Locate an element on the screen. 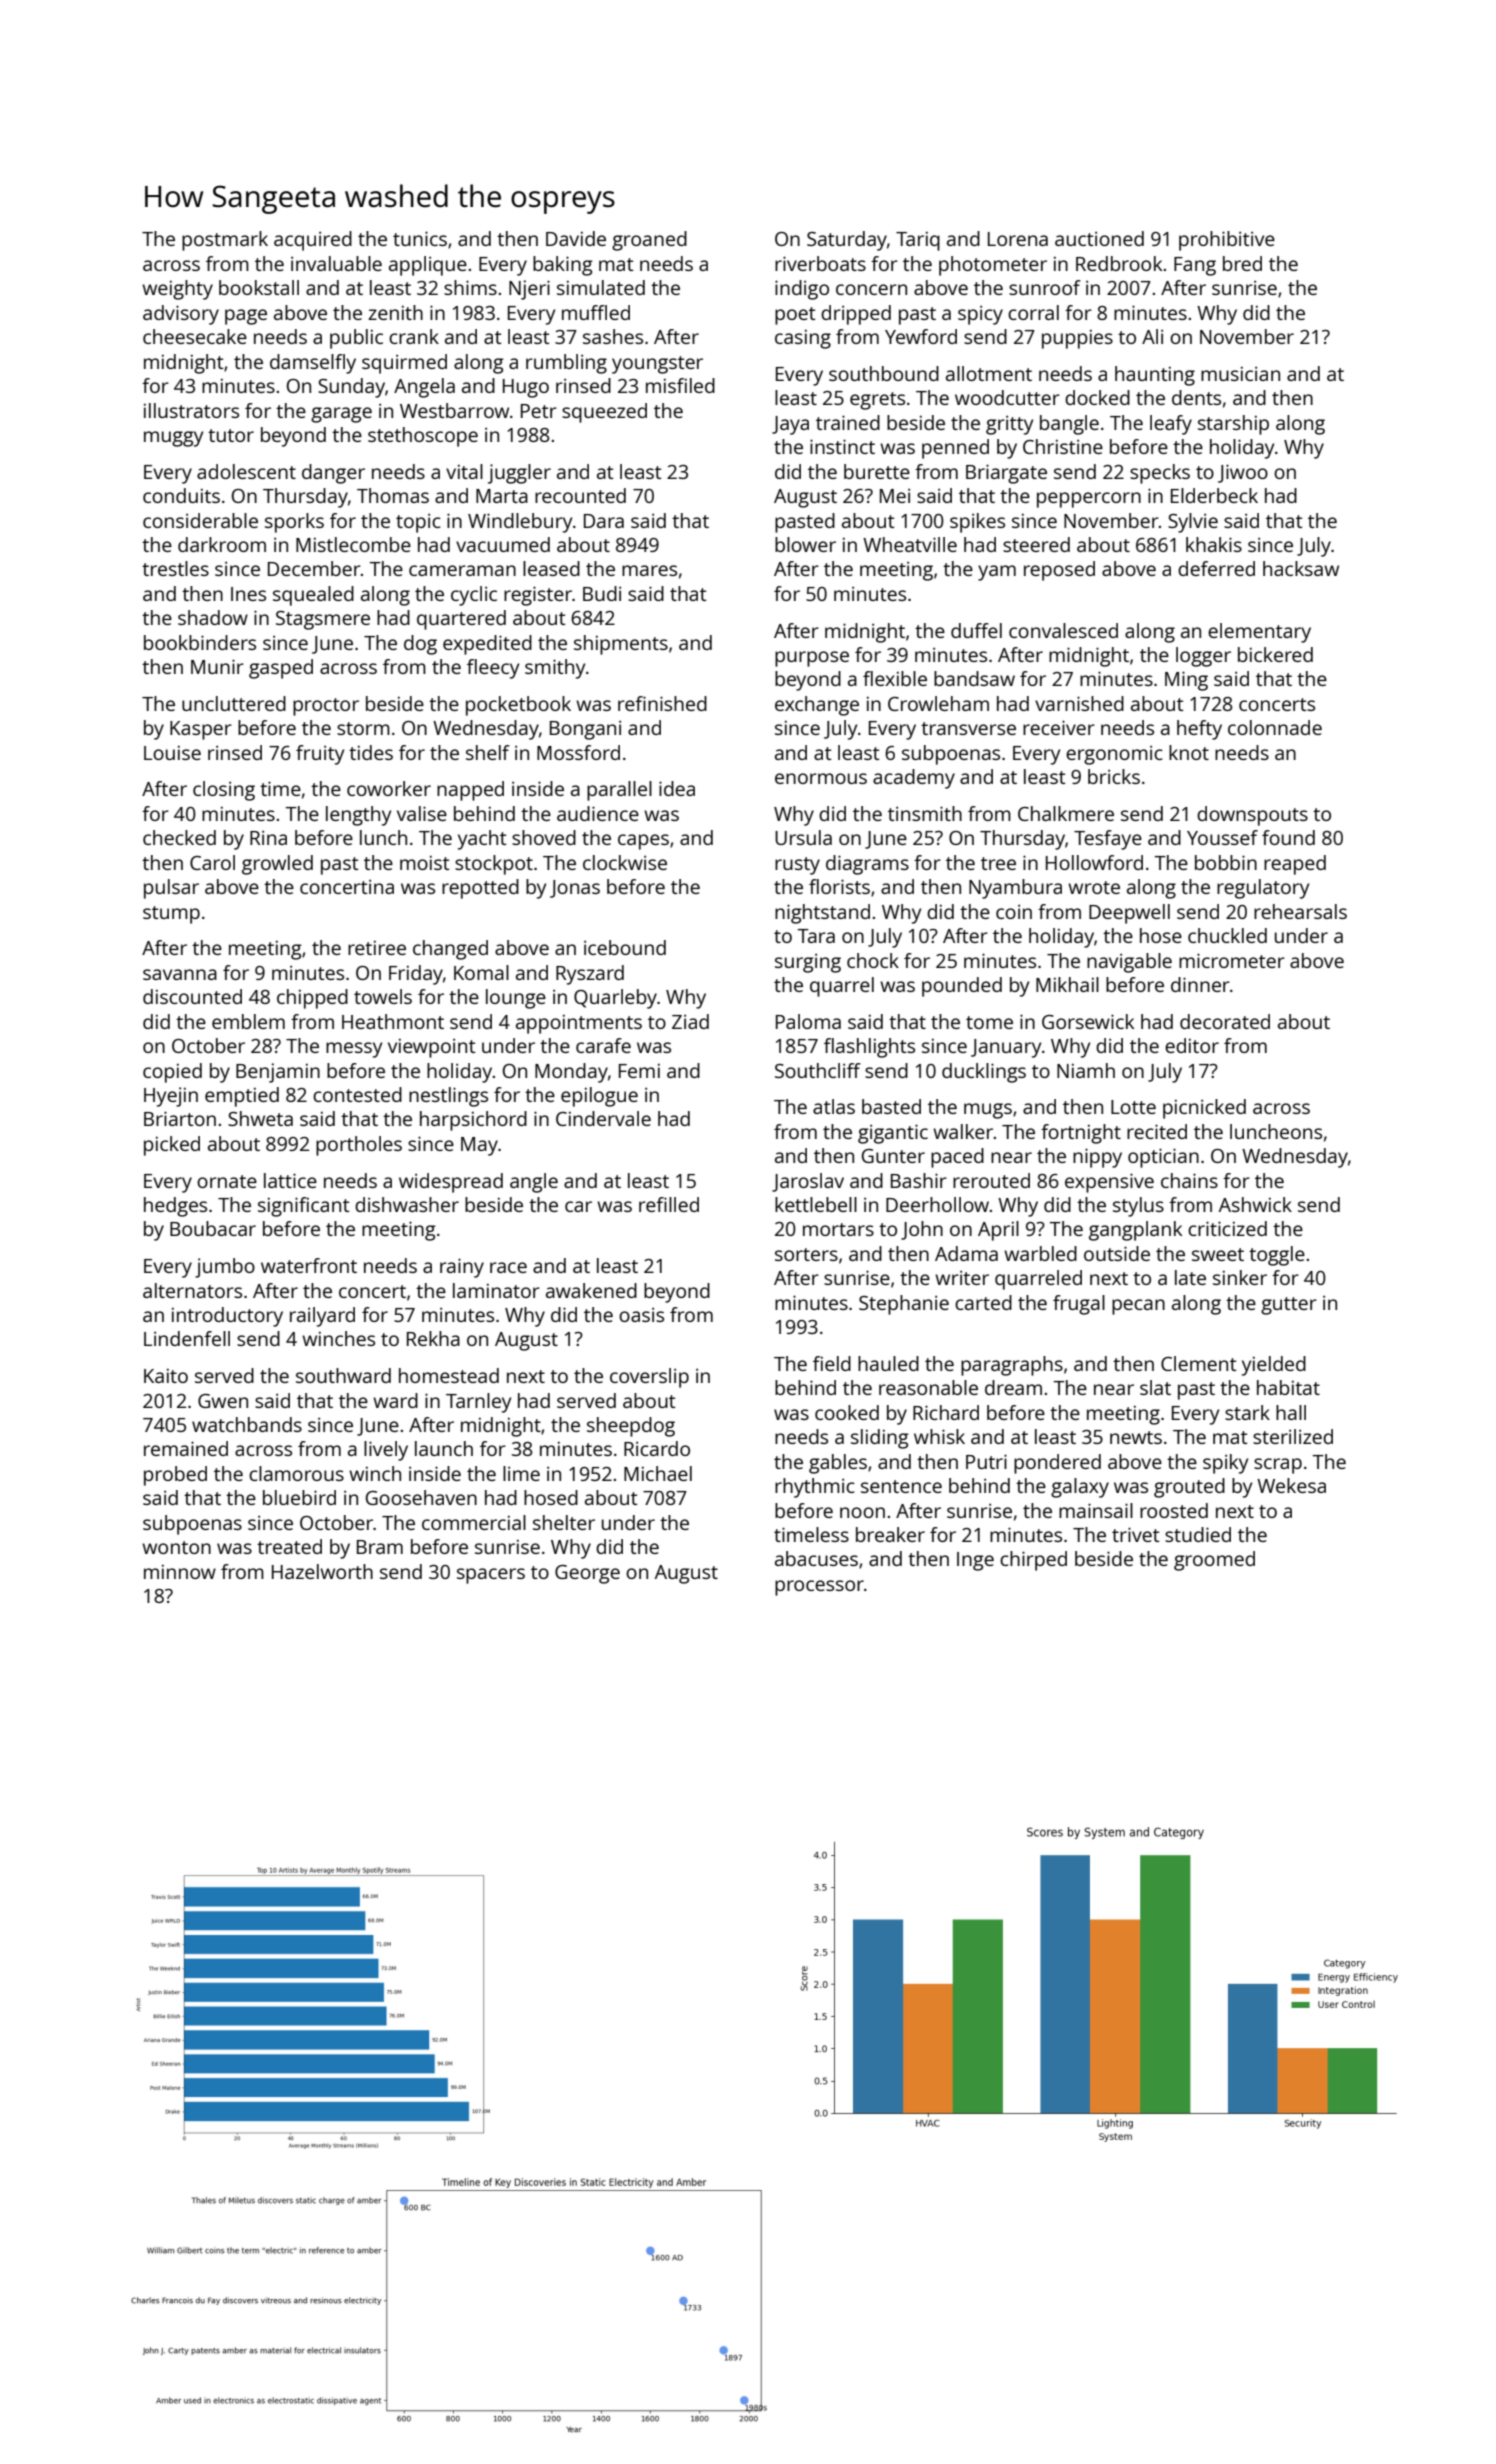 The image size is (1496, 2464). gasped is located at coordinates (281, 669).
